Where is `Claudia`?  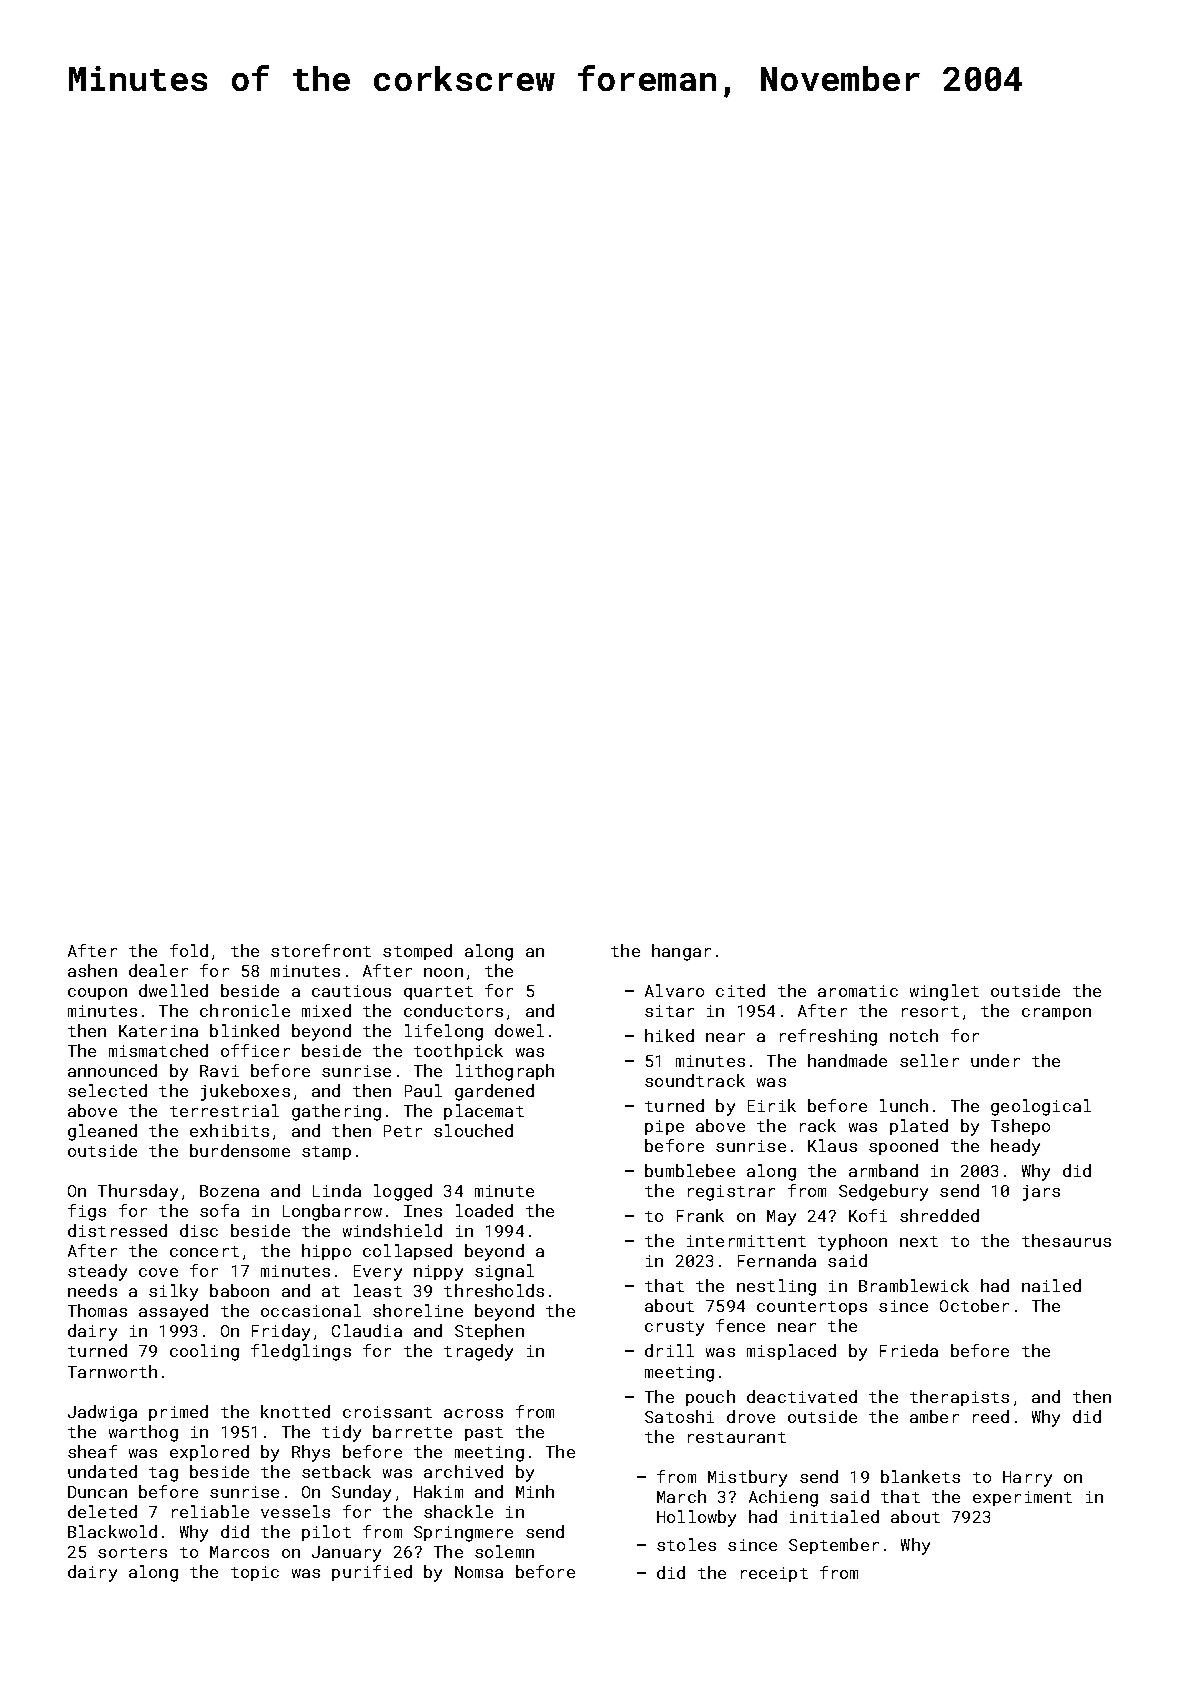 Claudia is located at coordinates (367, 1330).
